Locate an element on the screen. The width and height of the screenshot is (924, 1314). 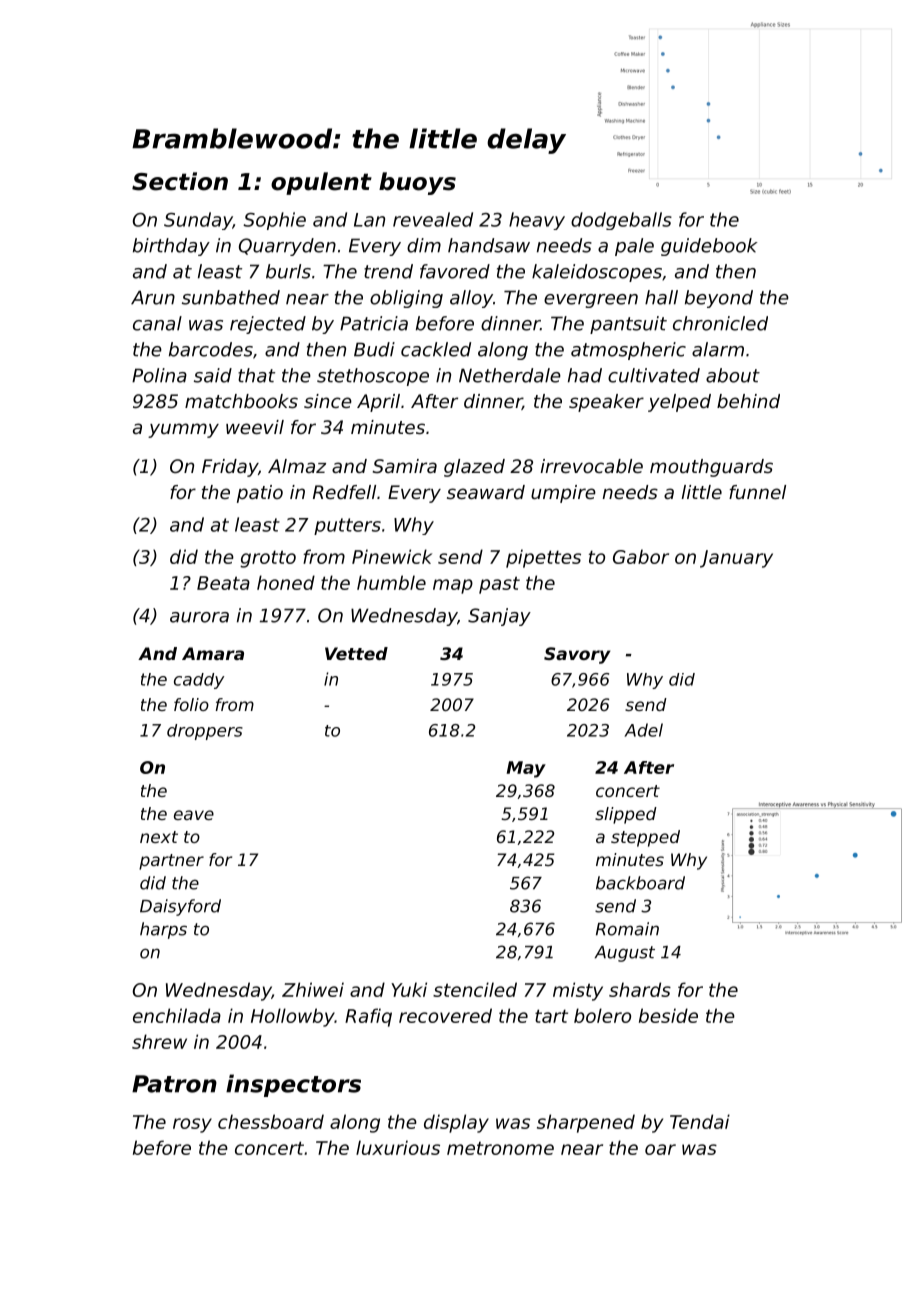
Patron is located at coordinates (174, 1084).
